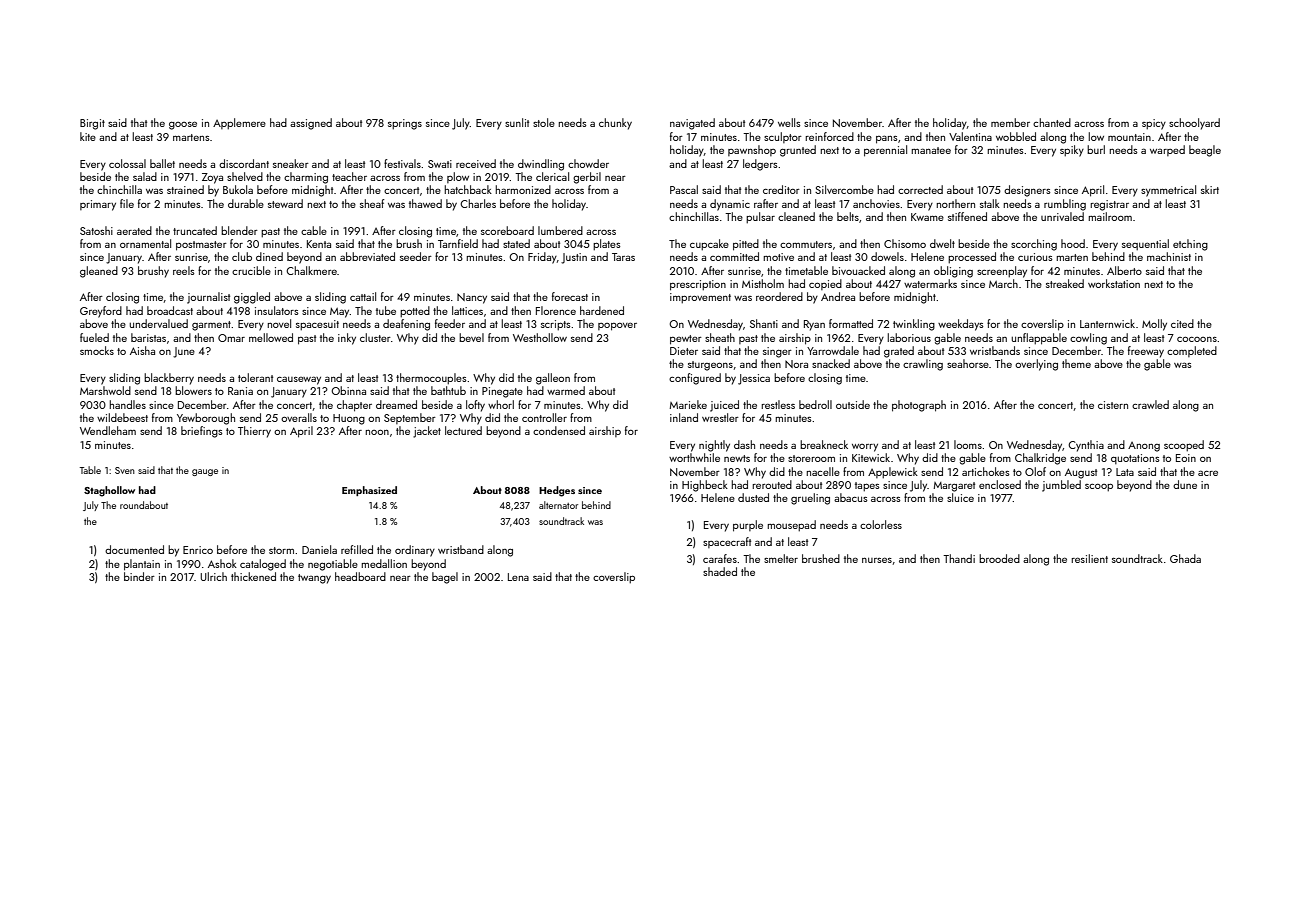 The height and width of the screenshot is (924, 1308). What do you see at coordinates (1150, 404) in the screenshot?
I see `crawled` at bounding box center [1150, 404].
